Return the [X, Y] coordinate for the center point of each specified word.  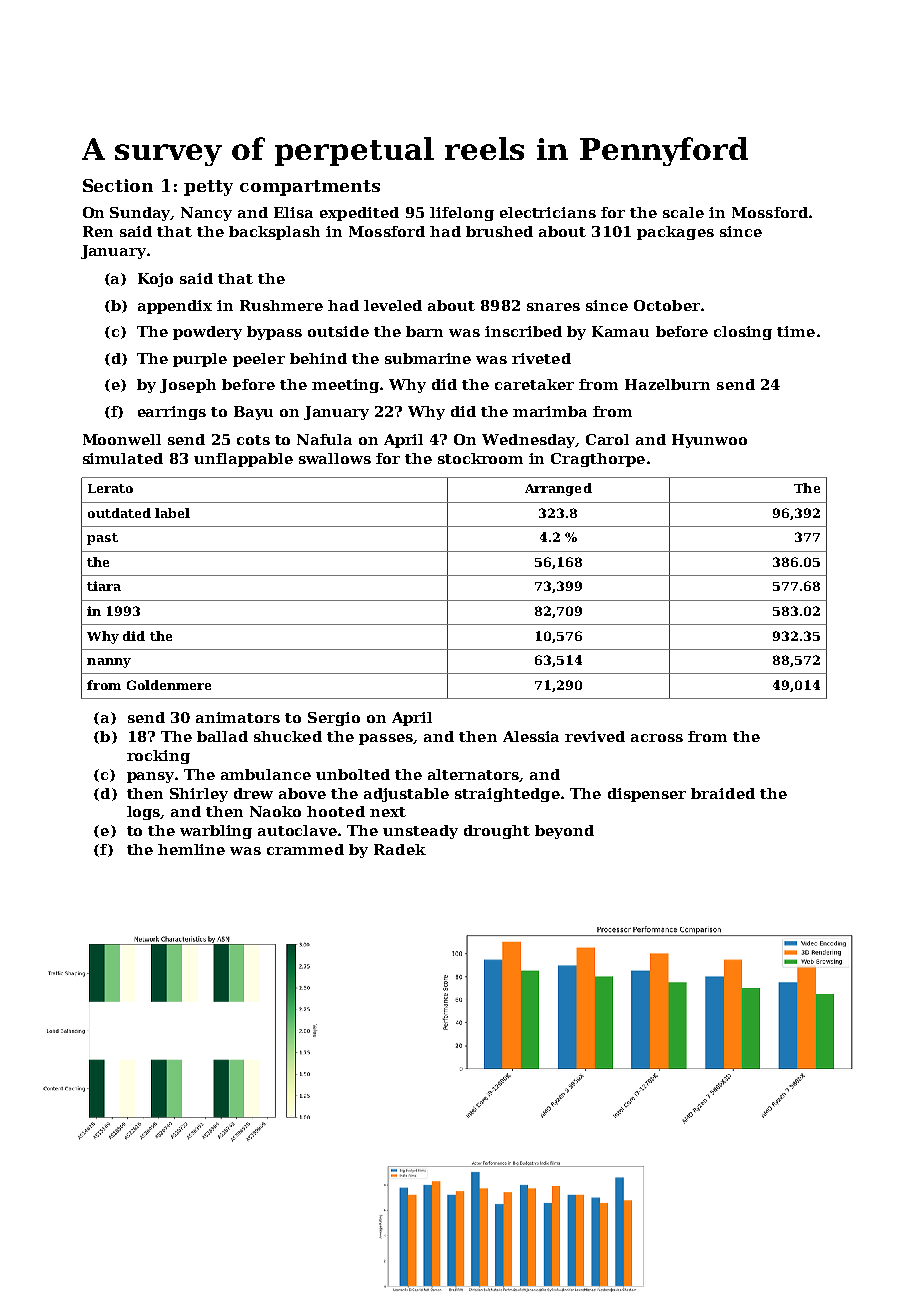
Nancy [206, 214]
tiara [104, 586]
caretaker [534, 384]
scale [683, 212]
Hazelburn [667, 384]
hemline [191, 849]
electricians [548, 212]
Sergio [334, 719]
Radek [400, 849]
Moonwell [122, 439]
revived [595, 736]
